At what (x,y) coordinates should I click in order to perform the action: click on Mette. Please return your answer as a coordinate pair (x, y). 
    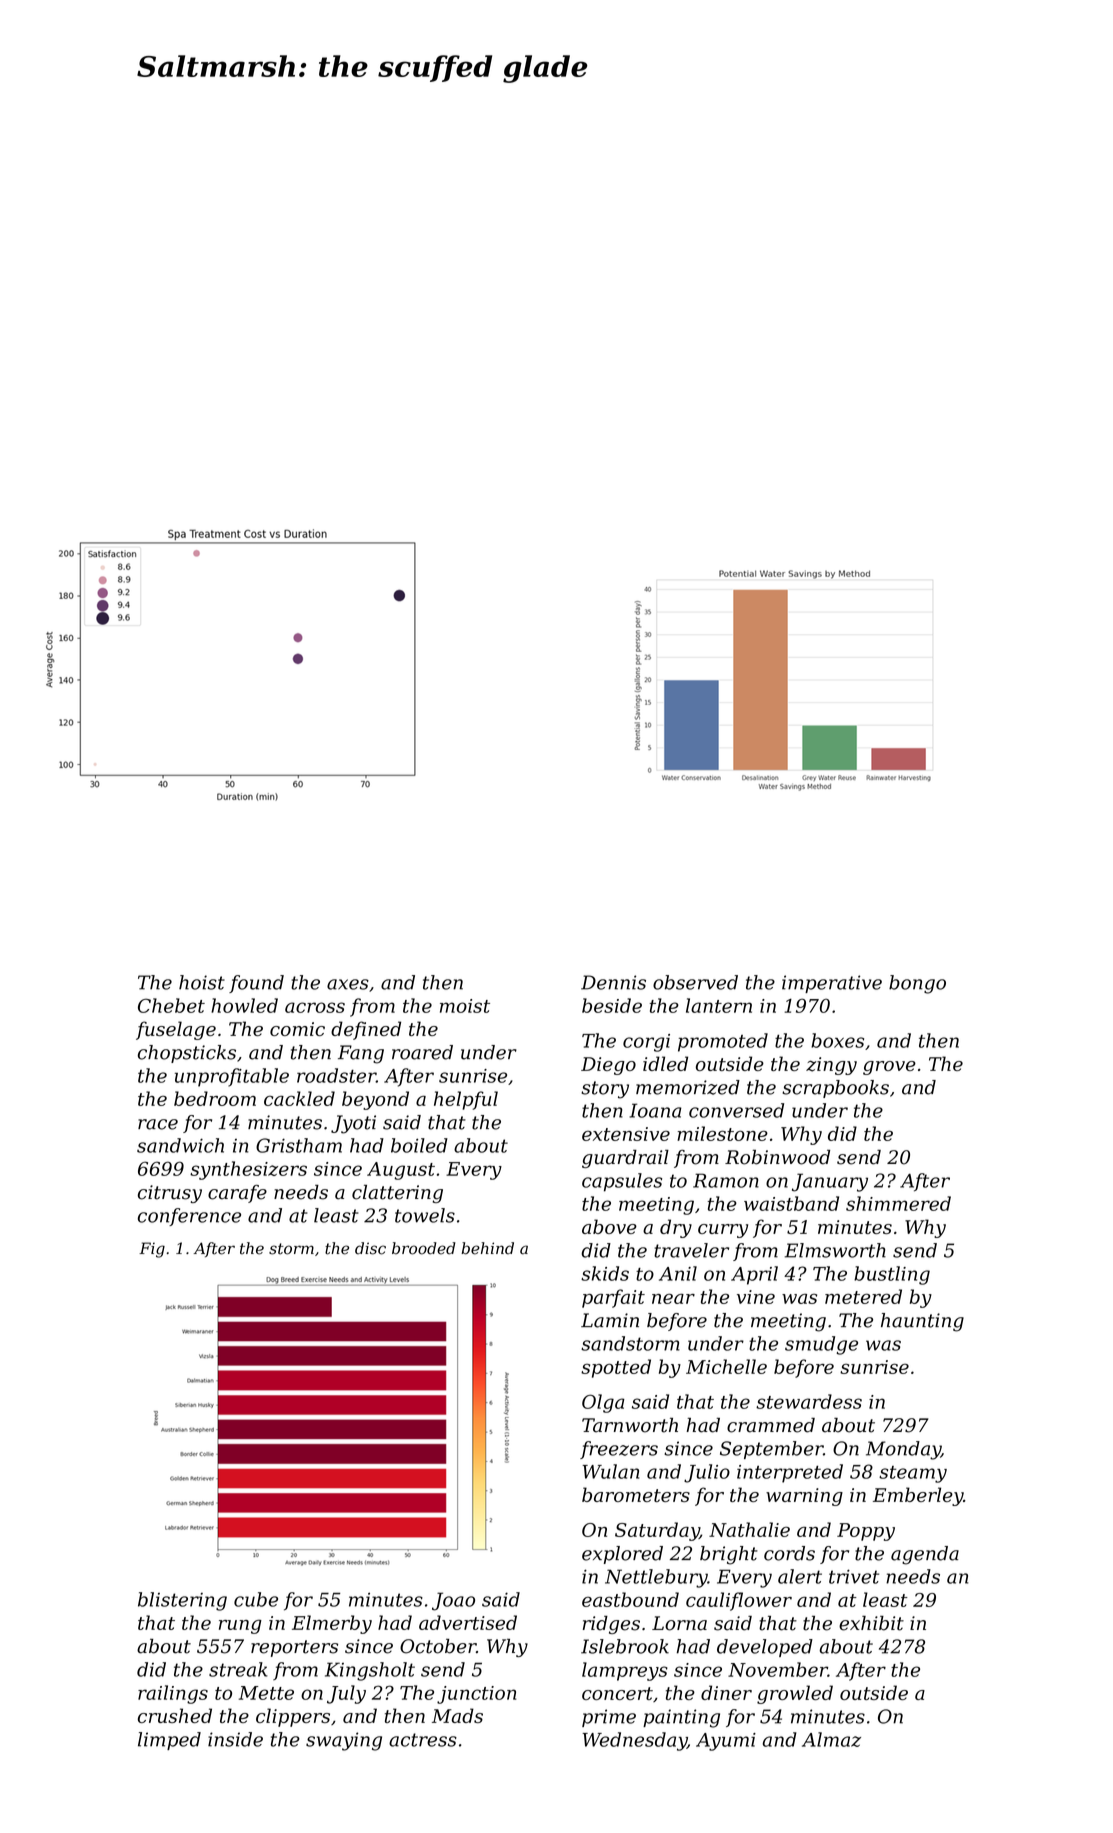
    Looking at the image, I should click on (266, 1693).
